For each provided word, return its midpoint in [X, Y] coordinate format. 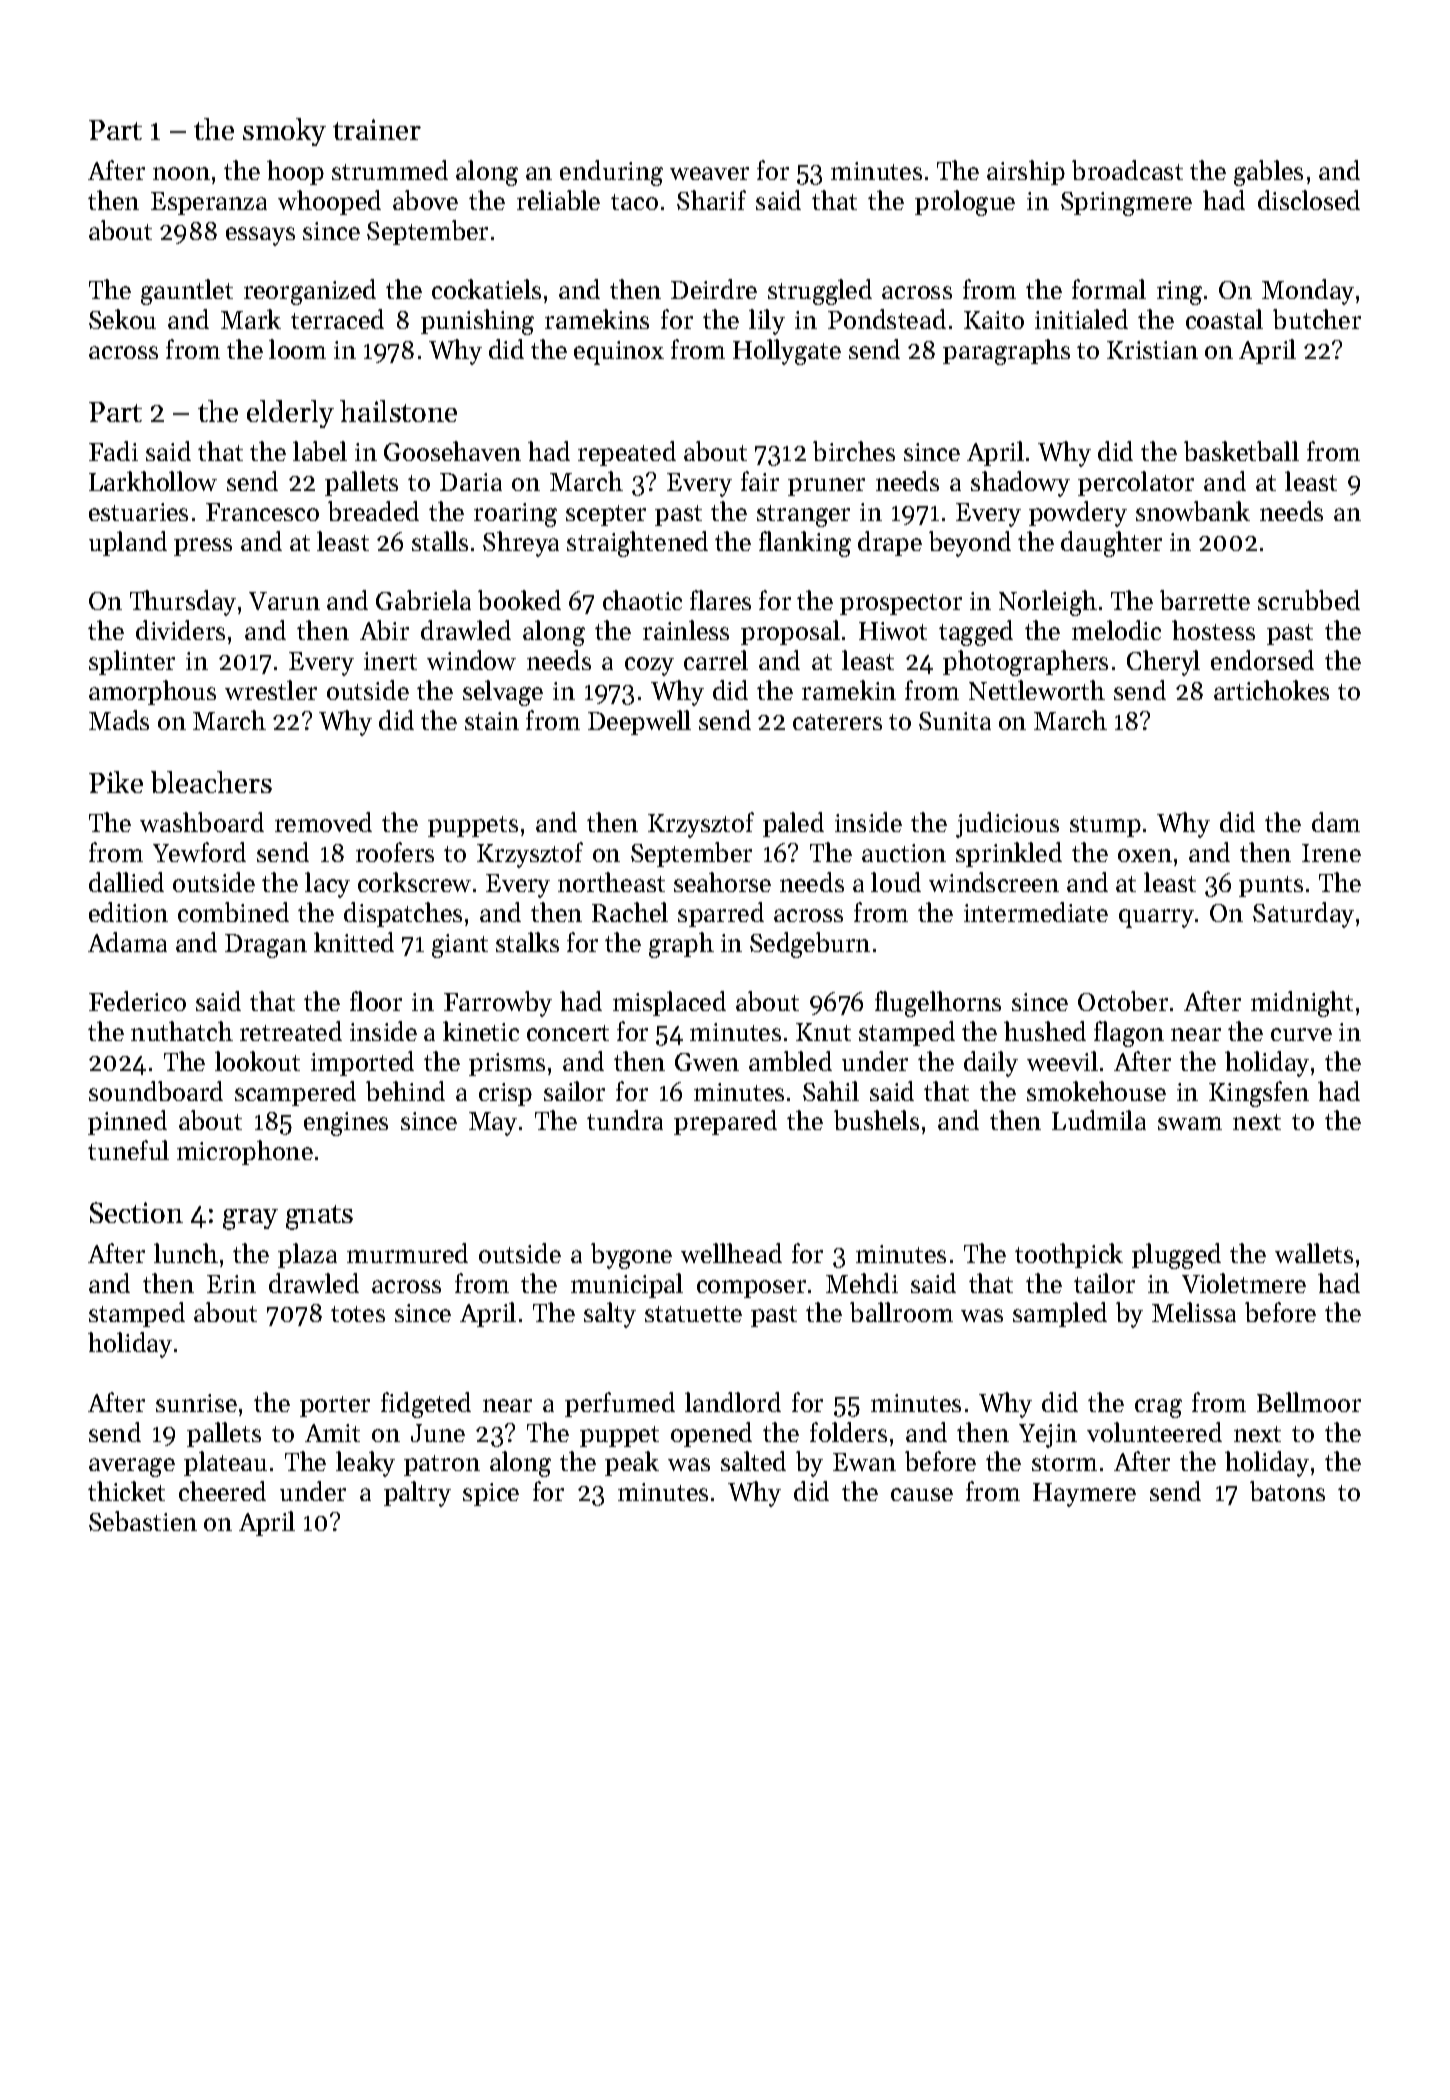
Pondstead [887, 319]
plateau [225, 1463]
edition [128, 912]
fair [760, 481]
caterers [837, 722]
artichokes [1271, 690]
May [493, 1124]
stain [492, 721]
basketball [1241, 451]
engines [346, 1124]
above [425, 200]
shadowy [1020, 484]
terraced [337, 319]
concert [568, 1033]
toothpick [1069, 1255]
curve [1301, 1034]
